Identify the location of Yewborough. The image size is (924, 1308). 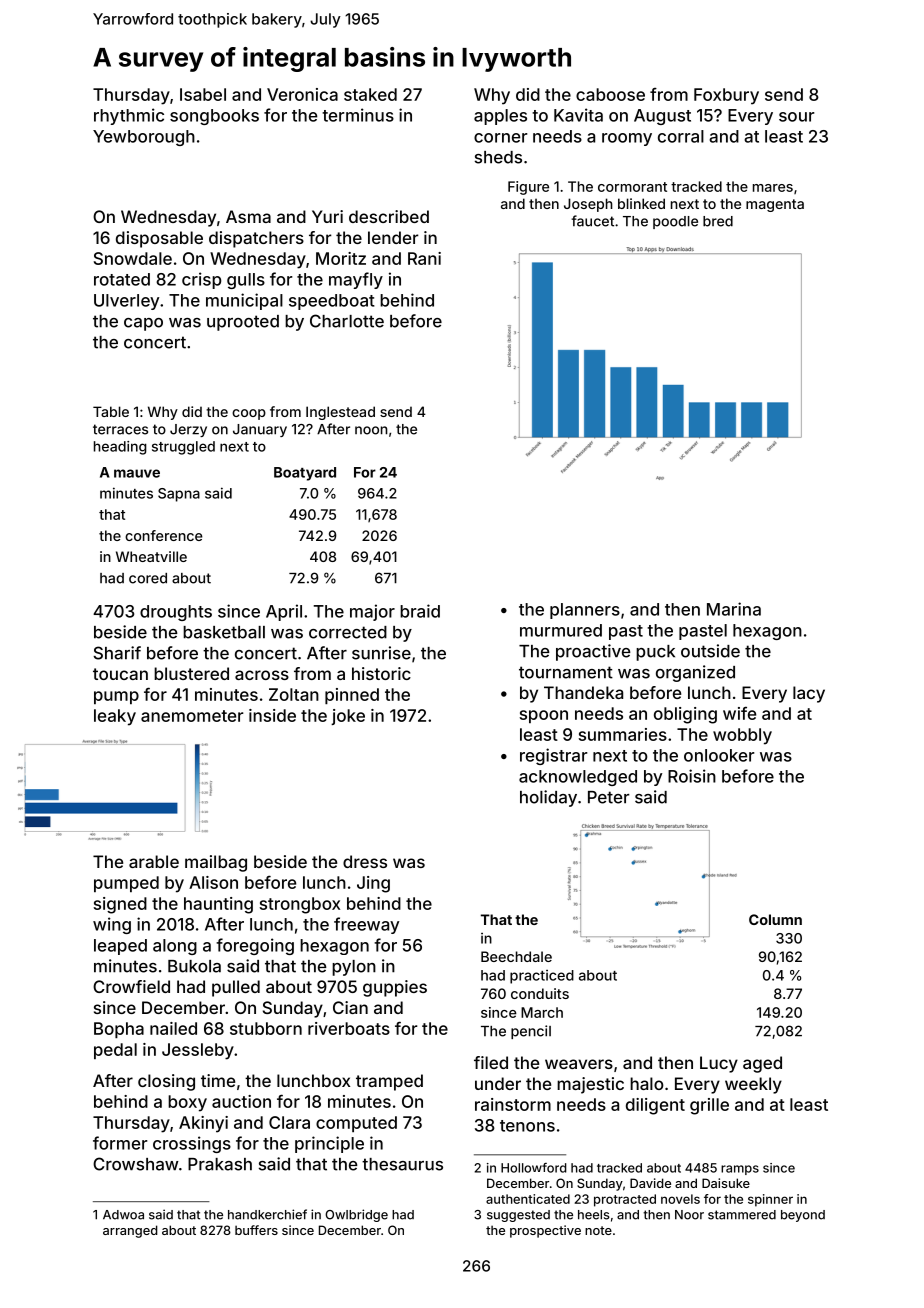
(144, 138).
